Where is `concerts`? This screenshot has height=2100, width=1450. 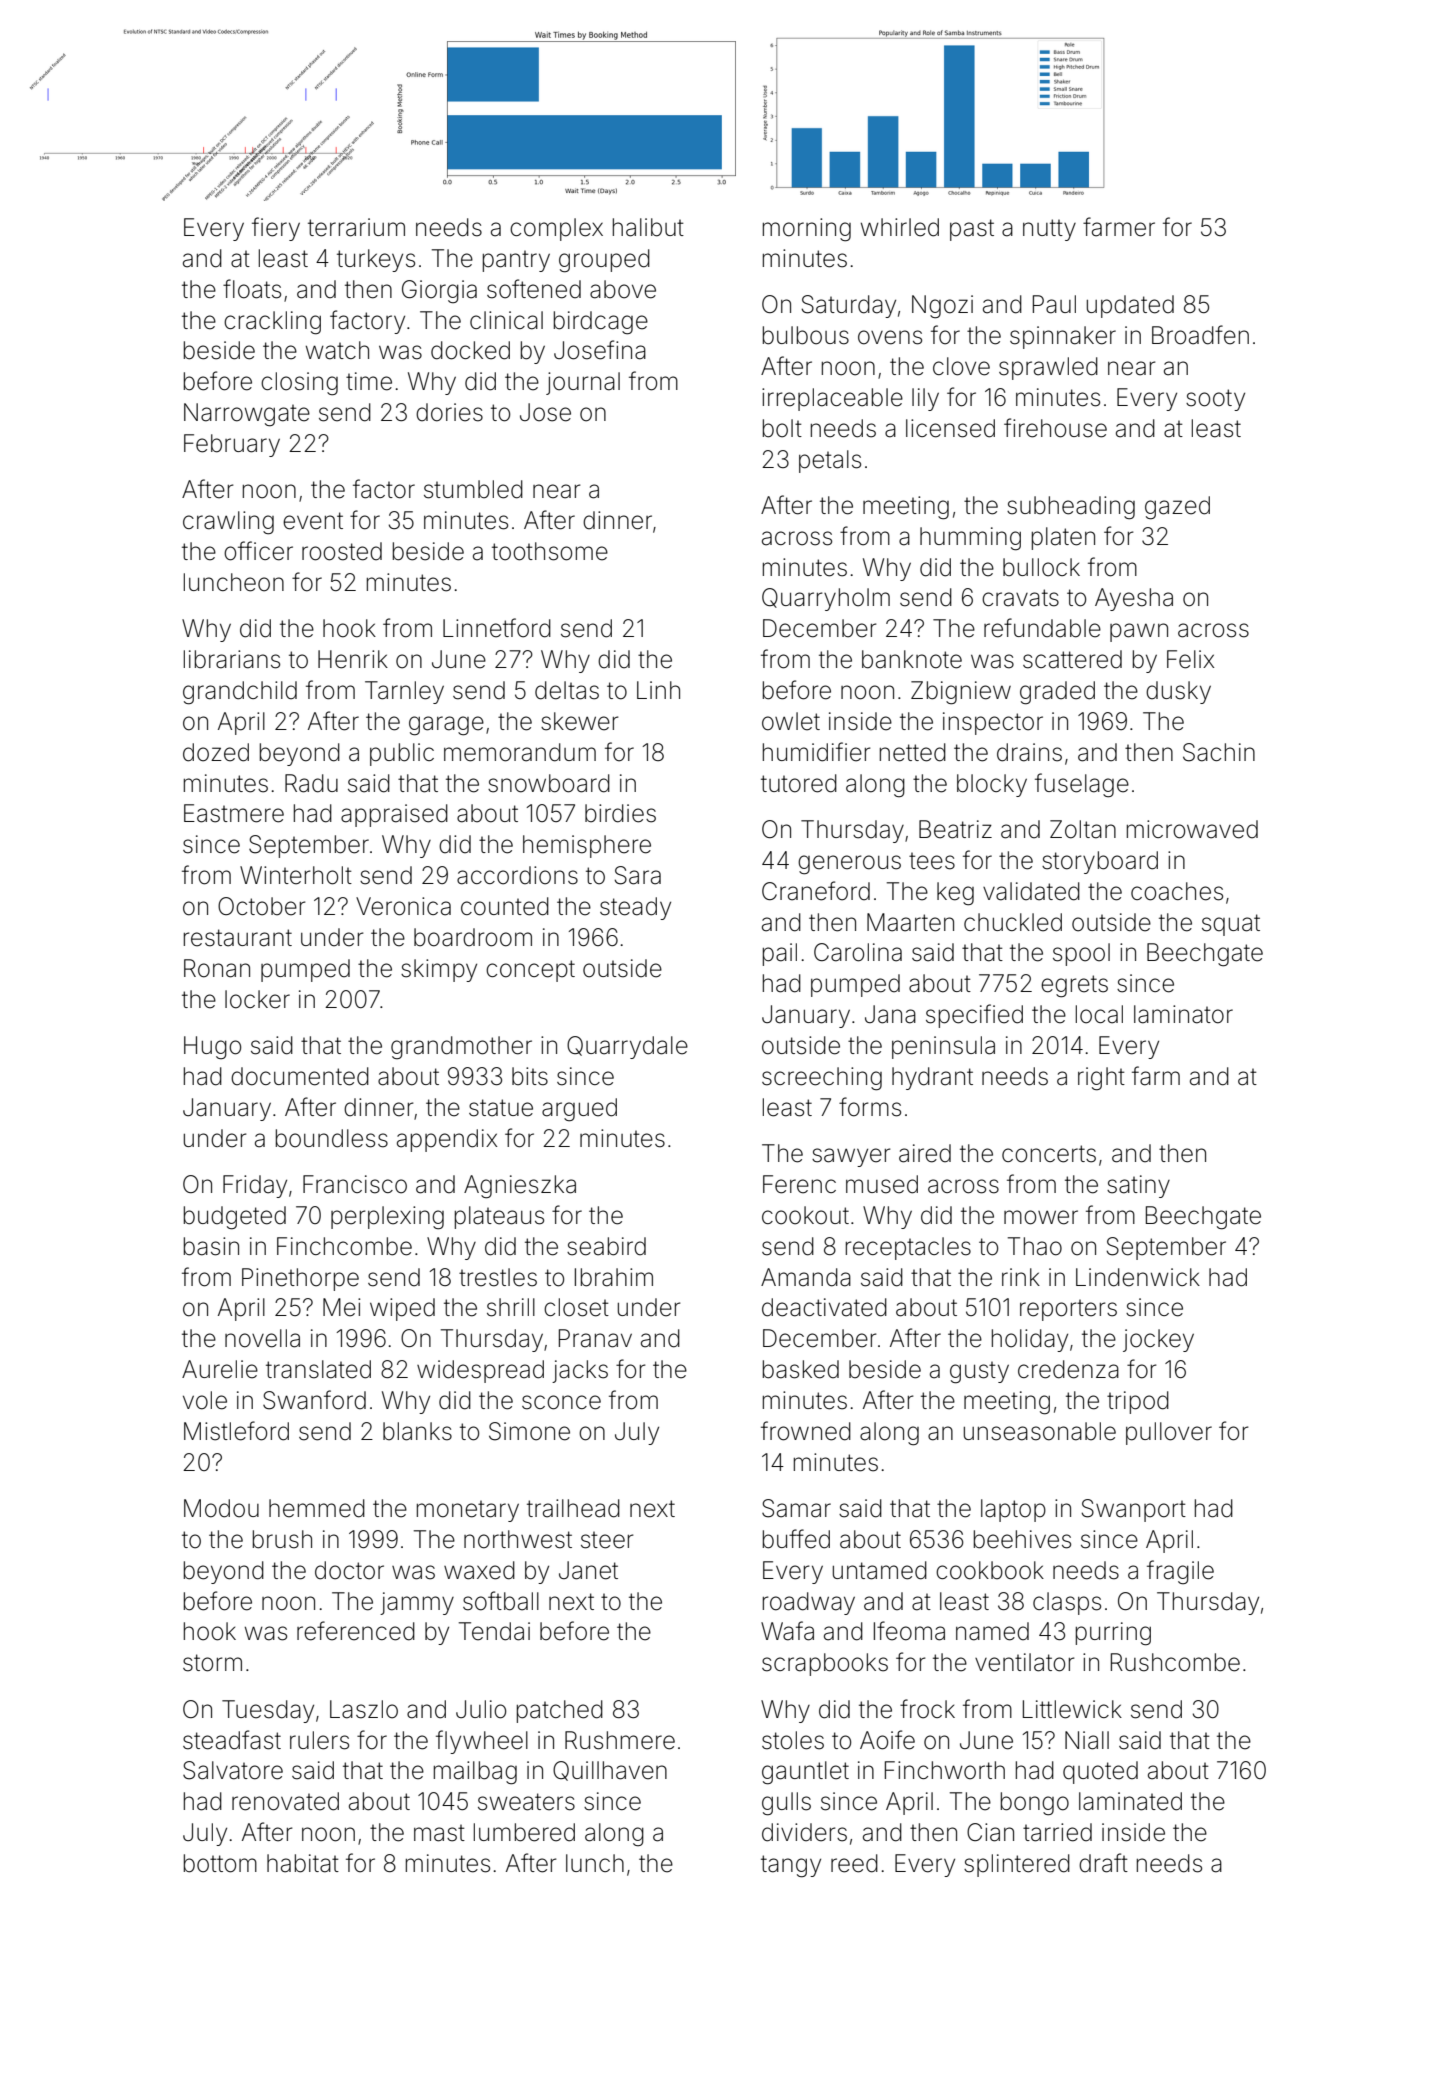
concerts is located at coordinates (1049, 1154).
